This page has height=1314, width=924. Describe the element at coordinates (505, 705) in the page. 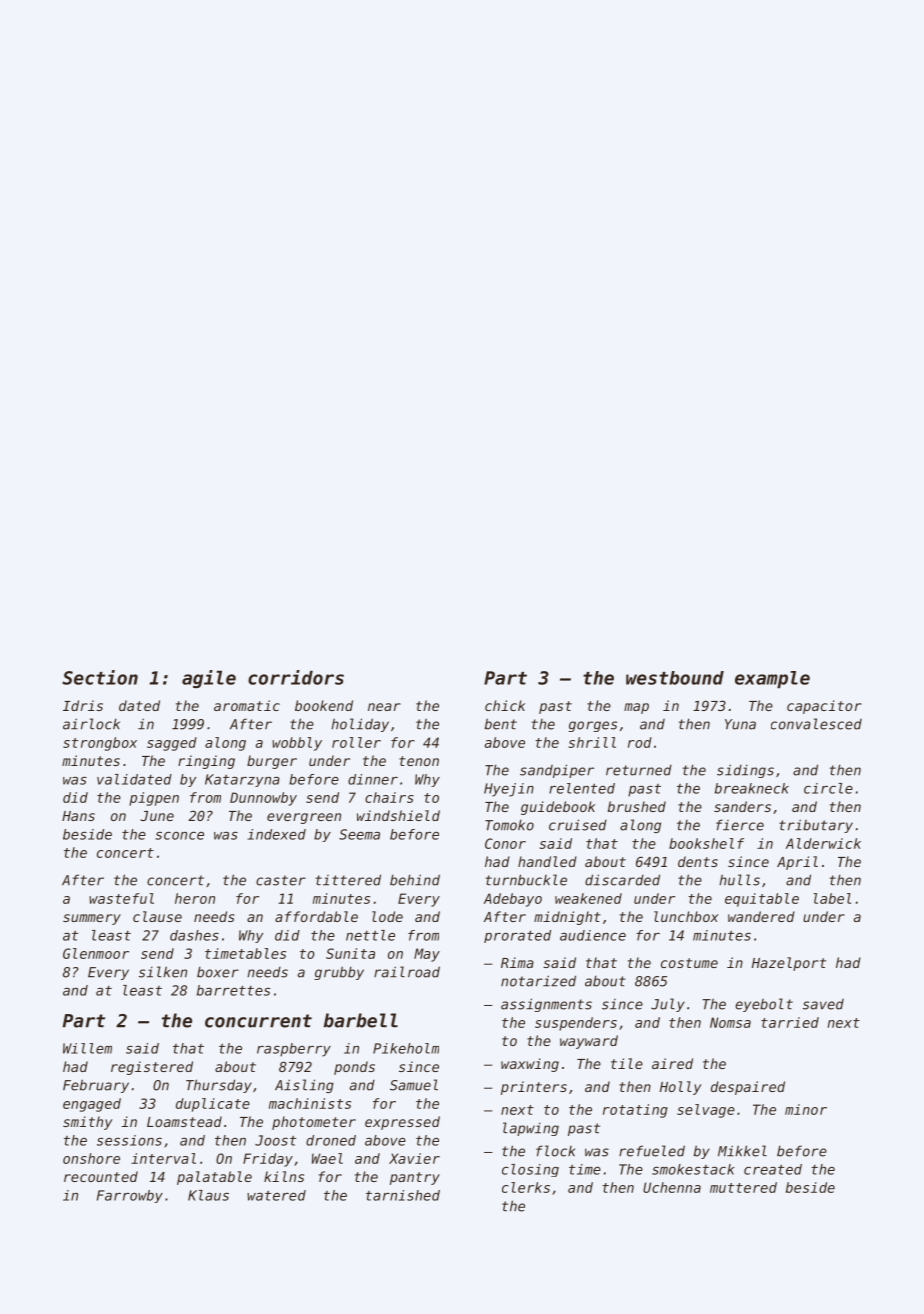

I see `chick` at that location.
